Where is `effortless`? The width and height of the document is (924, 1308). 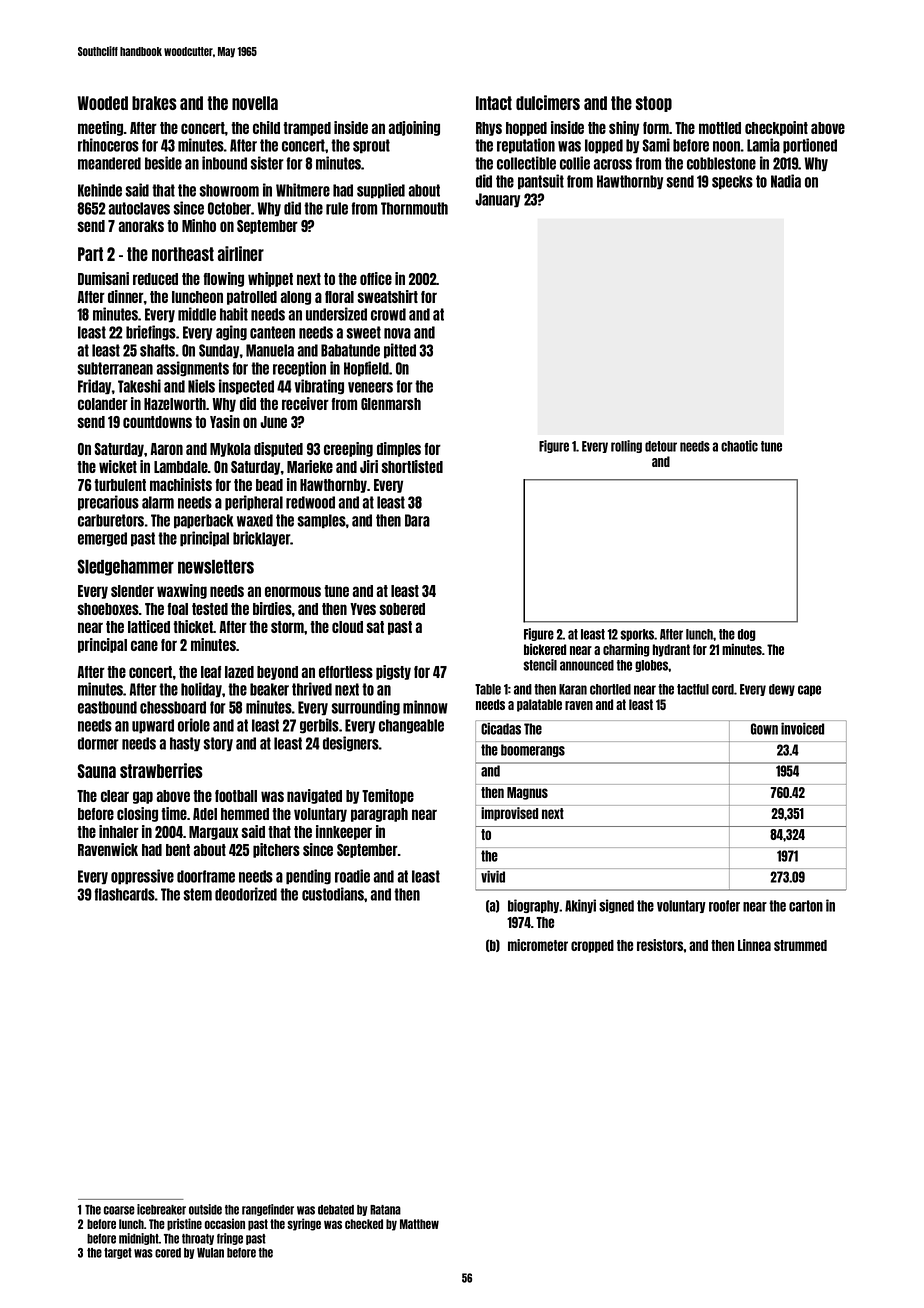 effortless is located at coordinates (346, 672).
